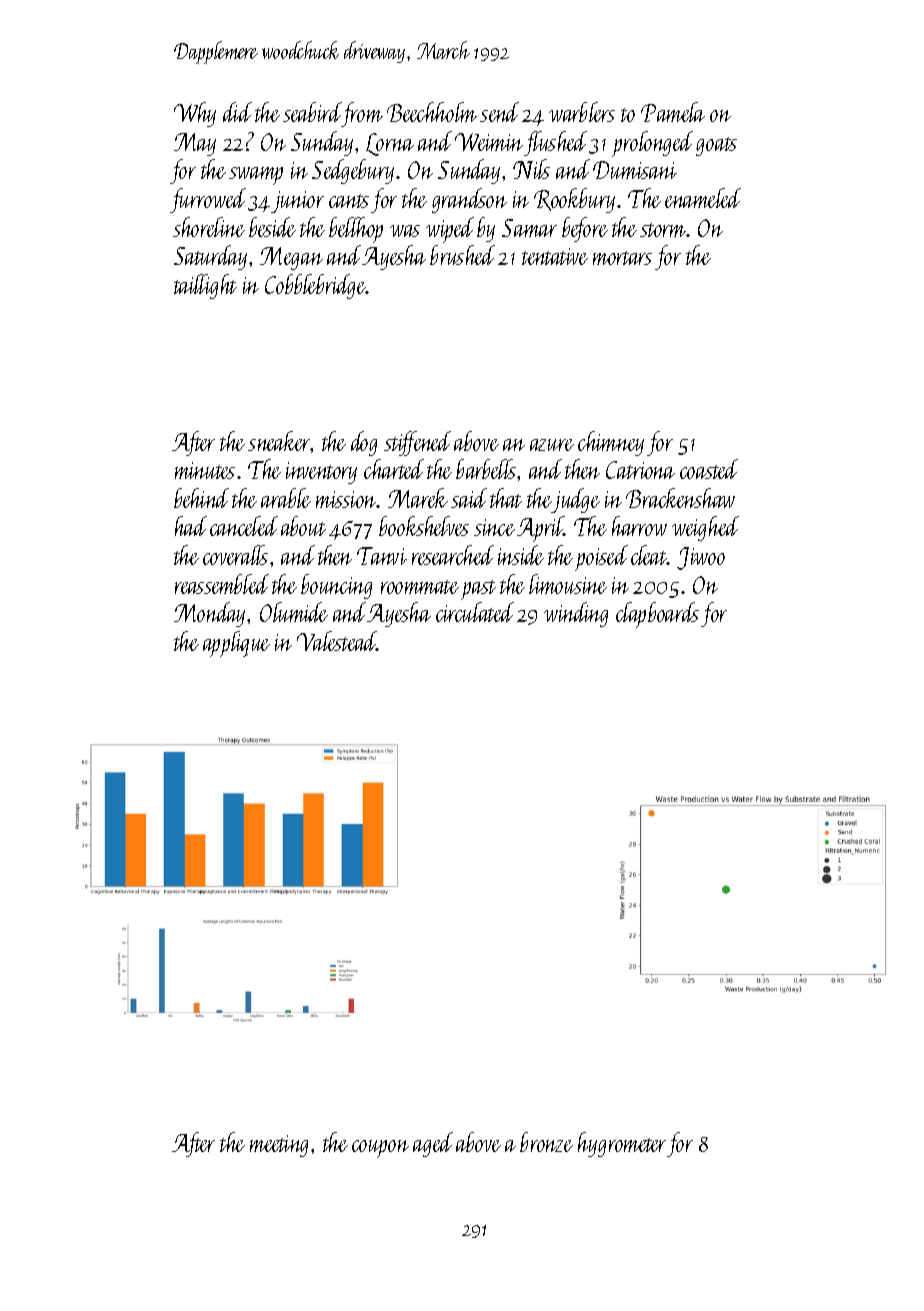 The width and height of the document is (924, 1311). What do you see at coordinates (622, 258) in the document?
I see `mortars` at bounding box center [622, 258].
